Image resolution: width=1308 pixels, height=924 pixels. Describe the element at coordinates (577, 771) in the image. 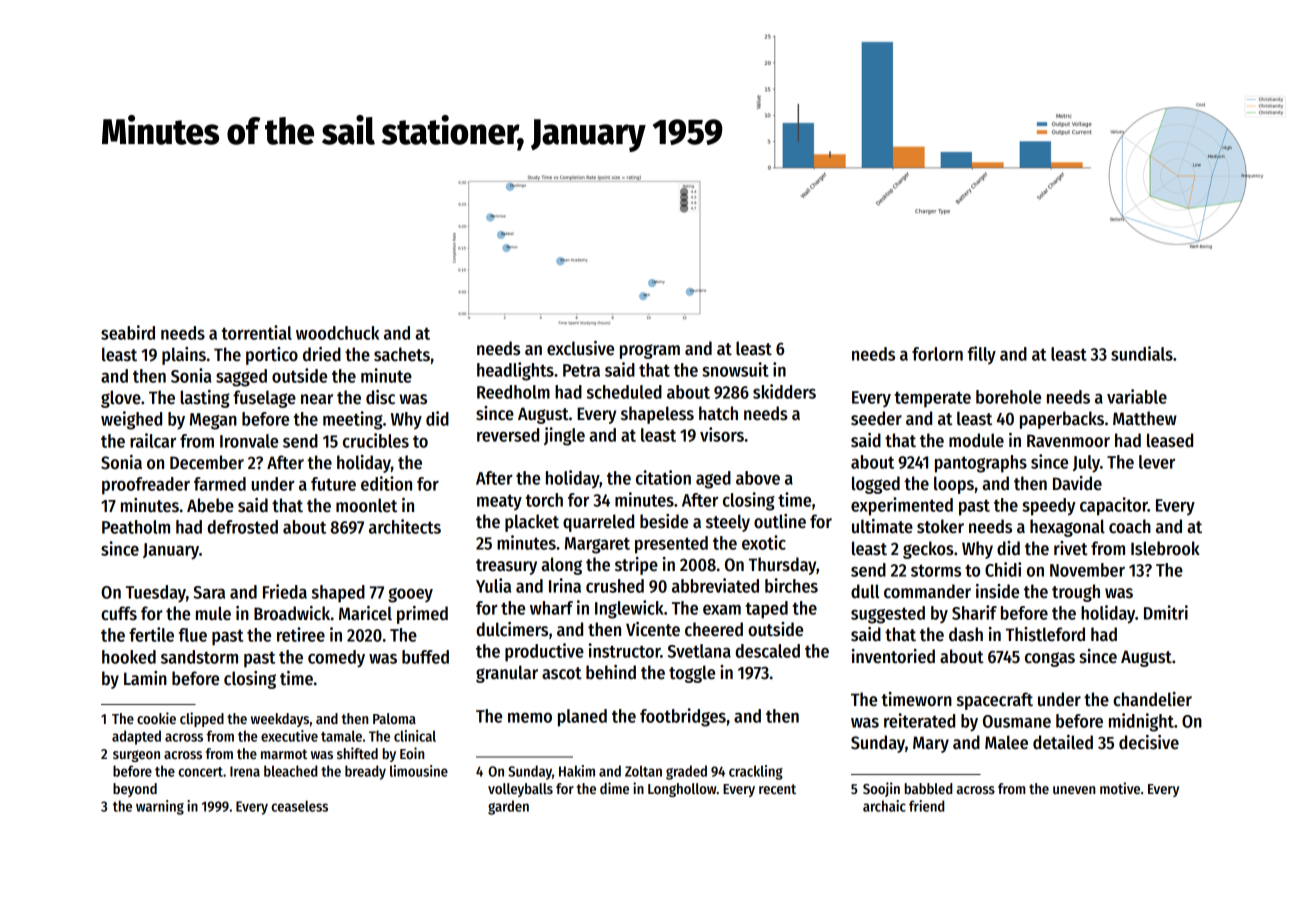

I see `Hakim` at that location.
